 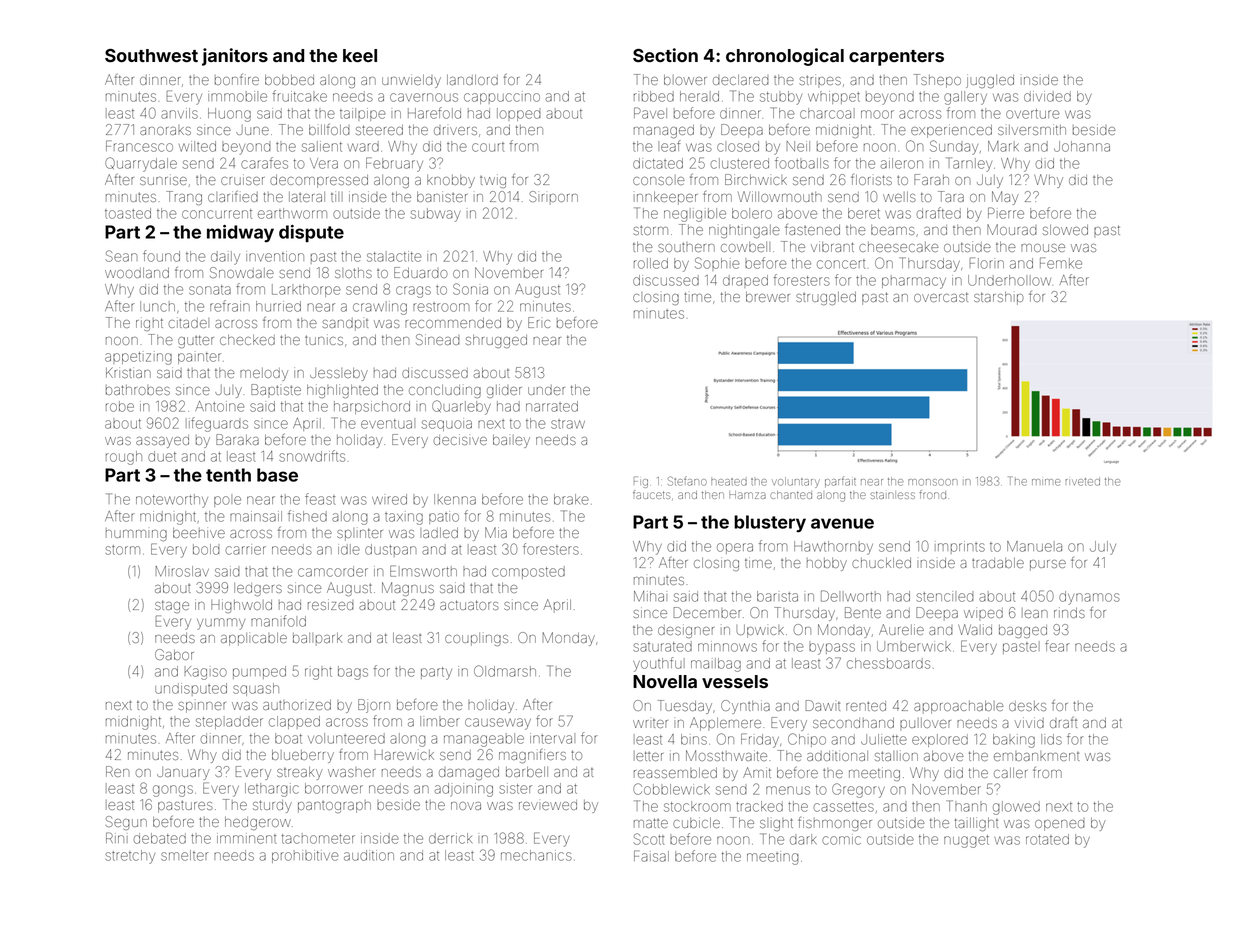 I want to click on toasted, so click(x=128, y=213).
